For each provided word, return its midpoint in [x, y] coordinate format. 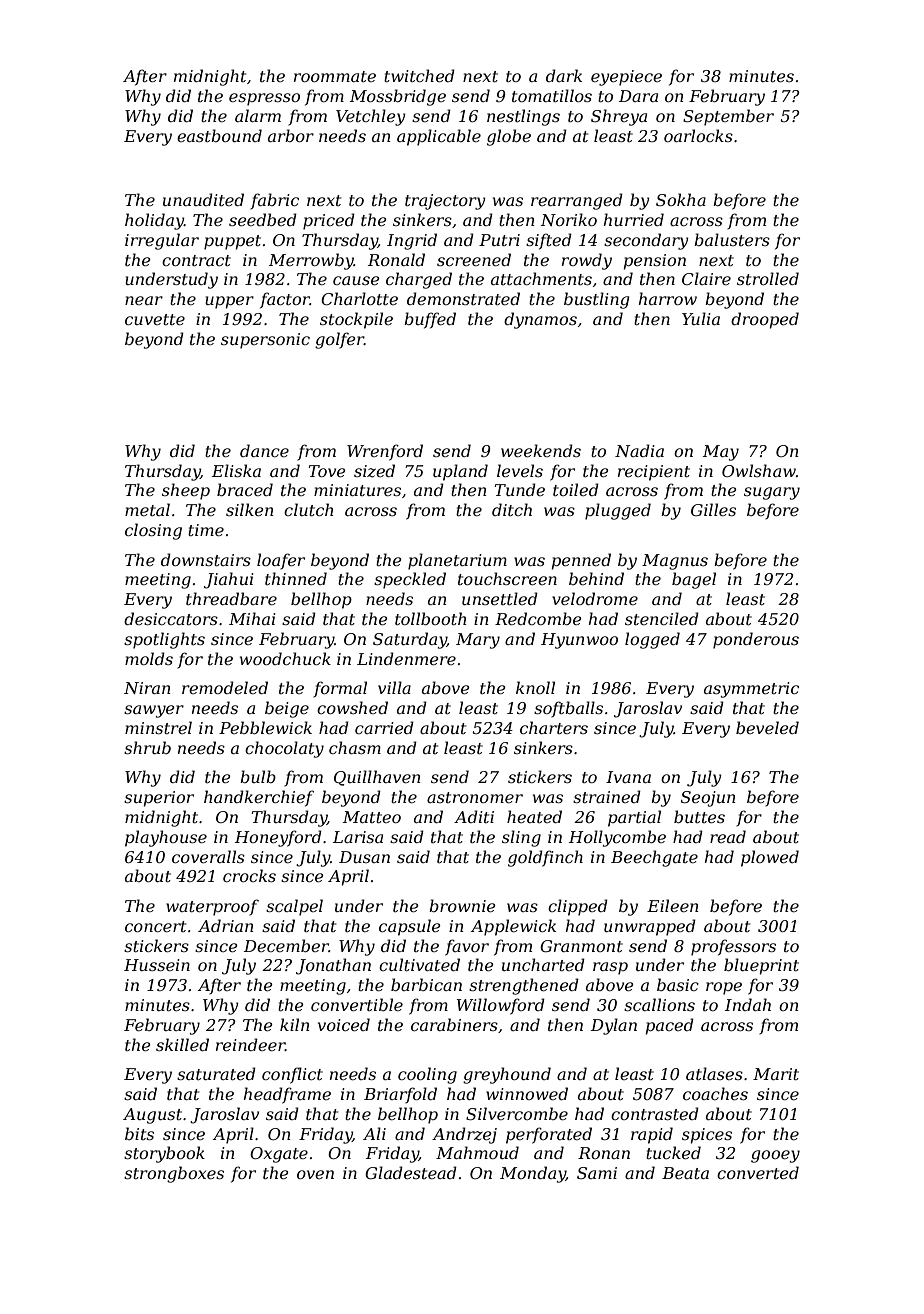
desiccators [171, 618]
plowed [770, 858]
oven [315, 1174]
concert [155, 926]
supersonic [265, 341]
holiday [154, 221]
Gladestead [411, 1172]
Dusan [364, 857]
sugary [772, 493]
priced [329, 221]
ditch [512, 509]
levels [520, 470]
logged [652, 640]
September [728, 117]
